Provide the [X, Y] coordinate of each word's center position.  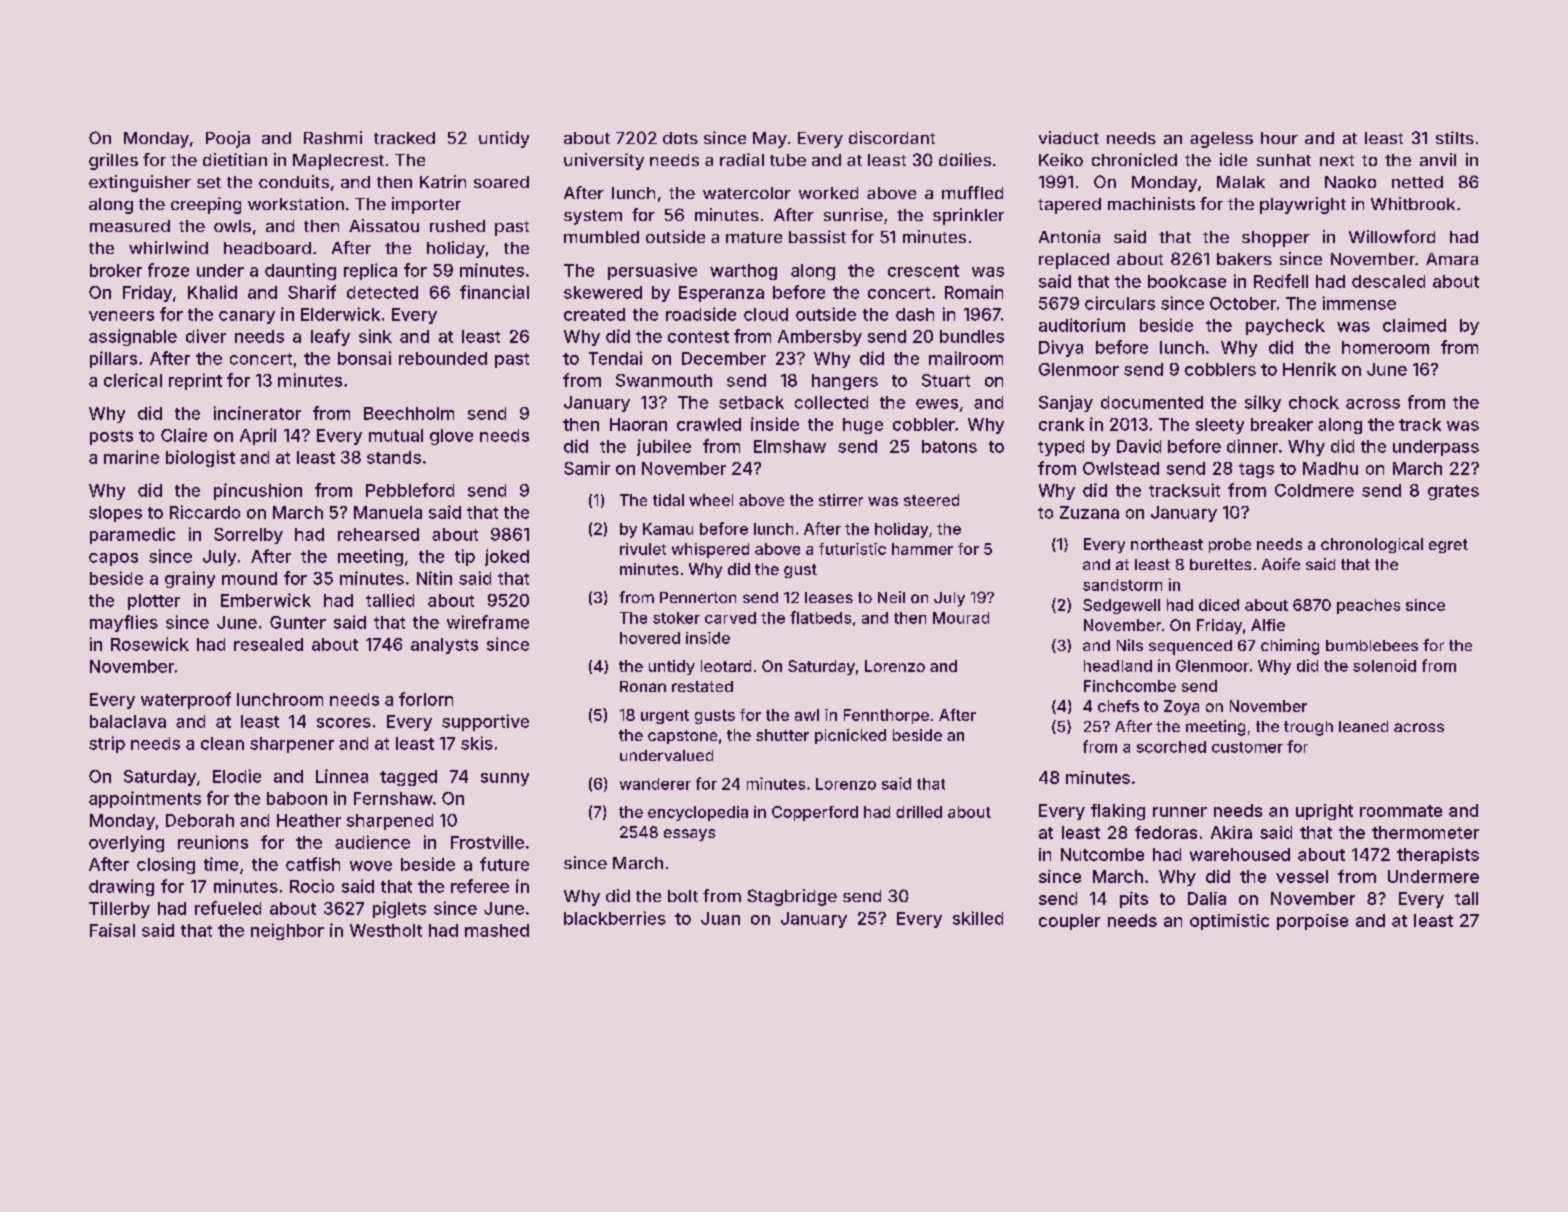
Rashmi [333, 137]
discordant [892, 137]
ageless [1221, 140]
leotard [726, 666]
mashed [497, 930]
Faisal [112, 930]
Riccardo [205, 512]
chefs [1118, 706]
